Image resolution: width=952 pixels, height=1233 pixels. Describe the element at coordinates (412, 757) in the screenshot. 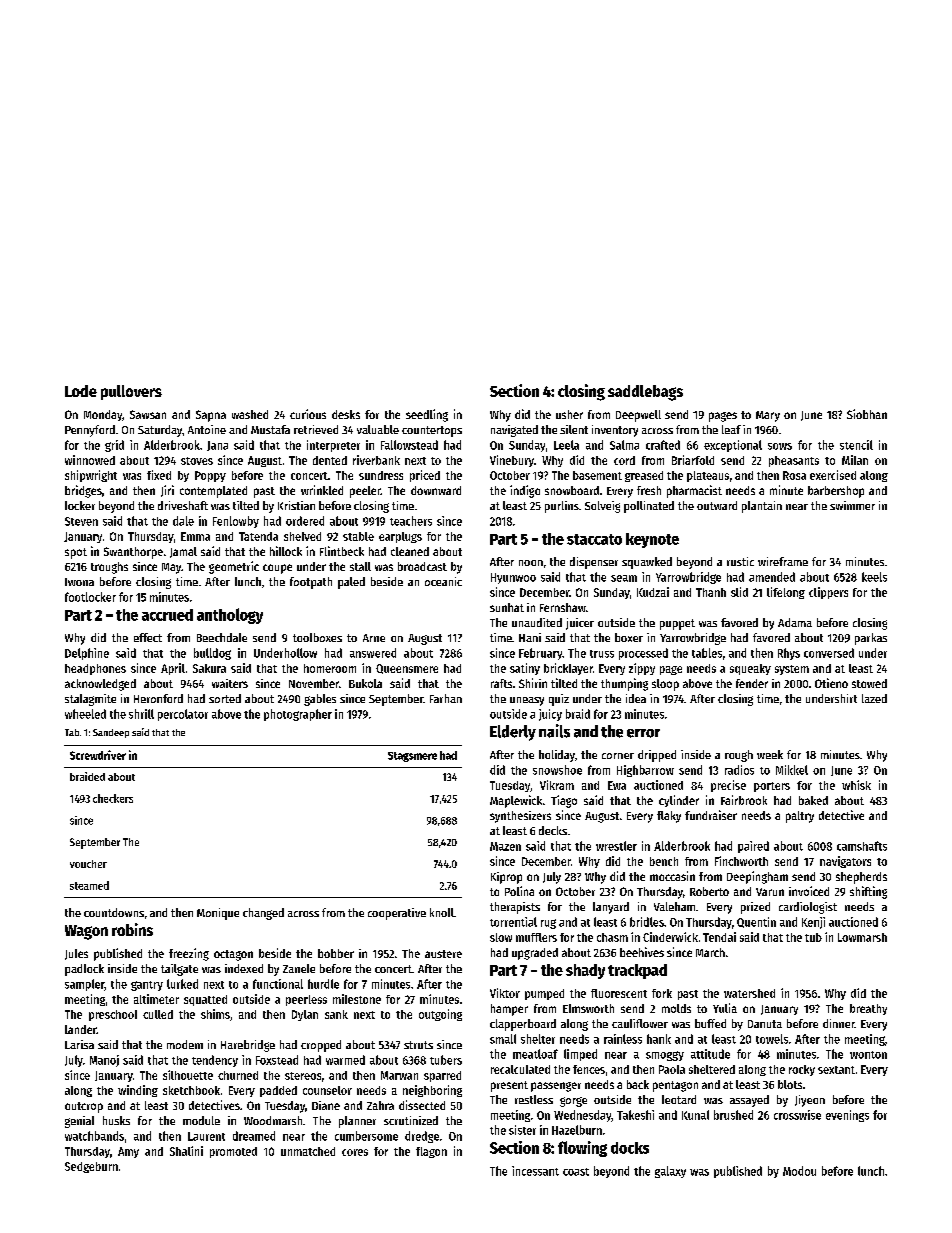

I see `Stagsmere` at that location.
